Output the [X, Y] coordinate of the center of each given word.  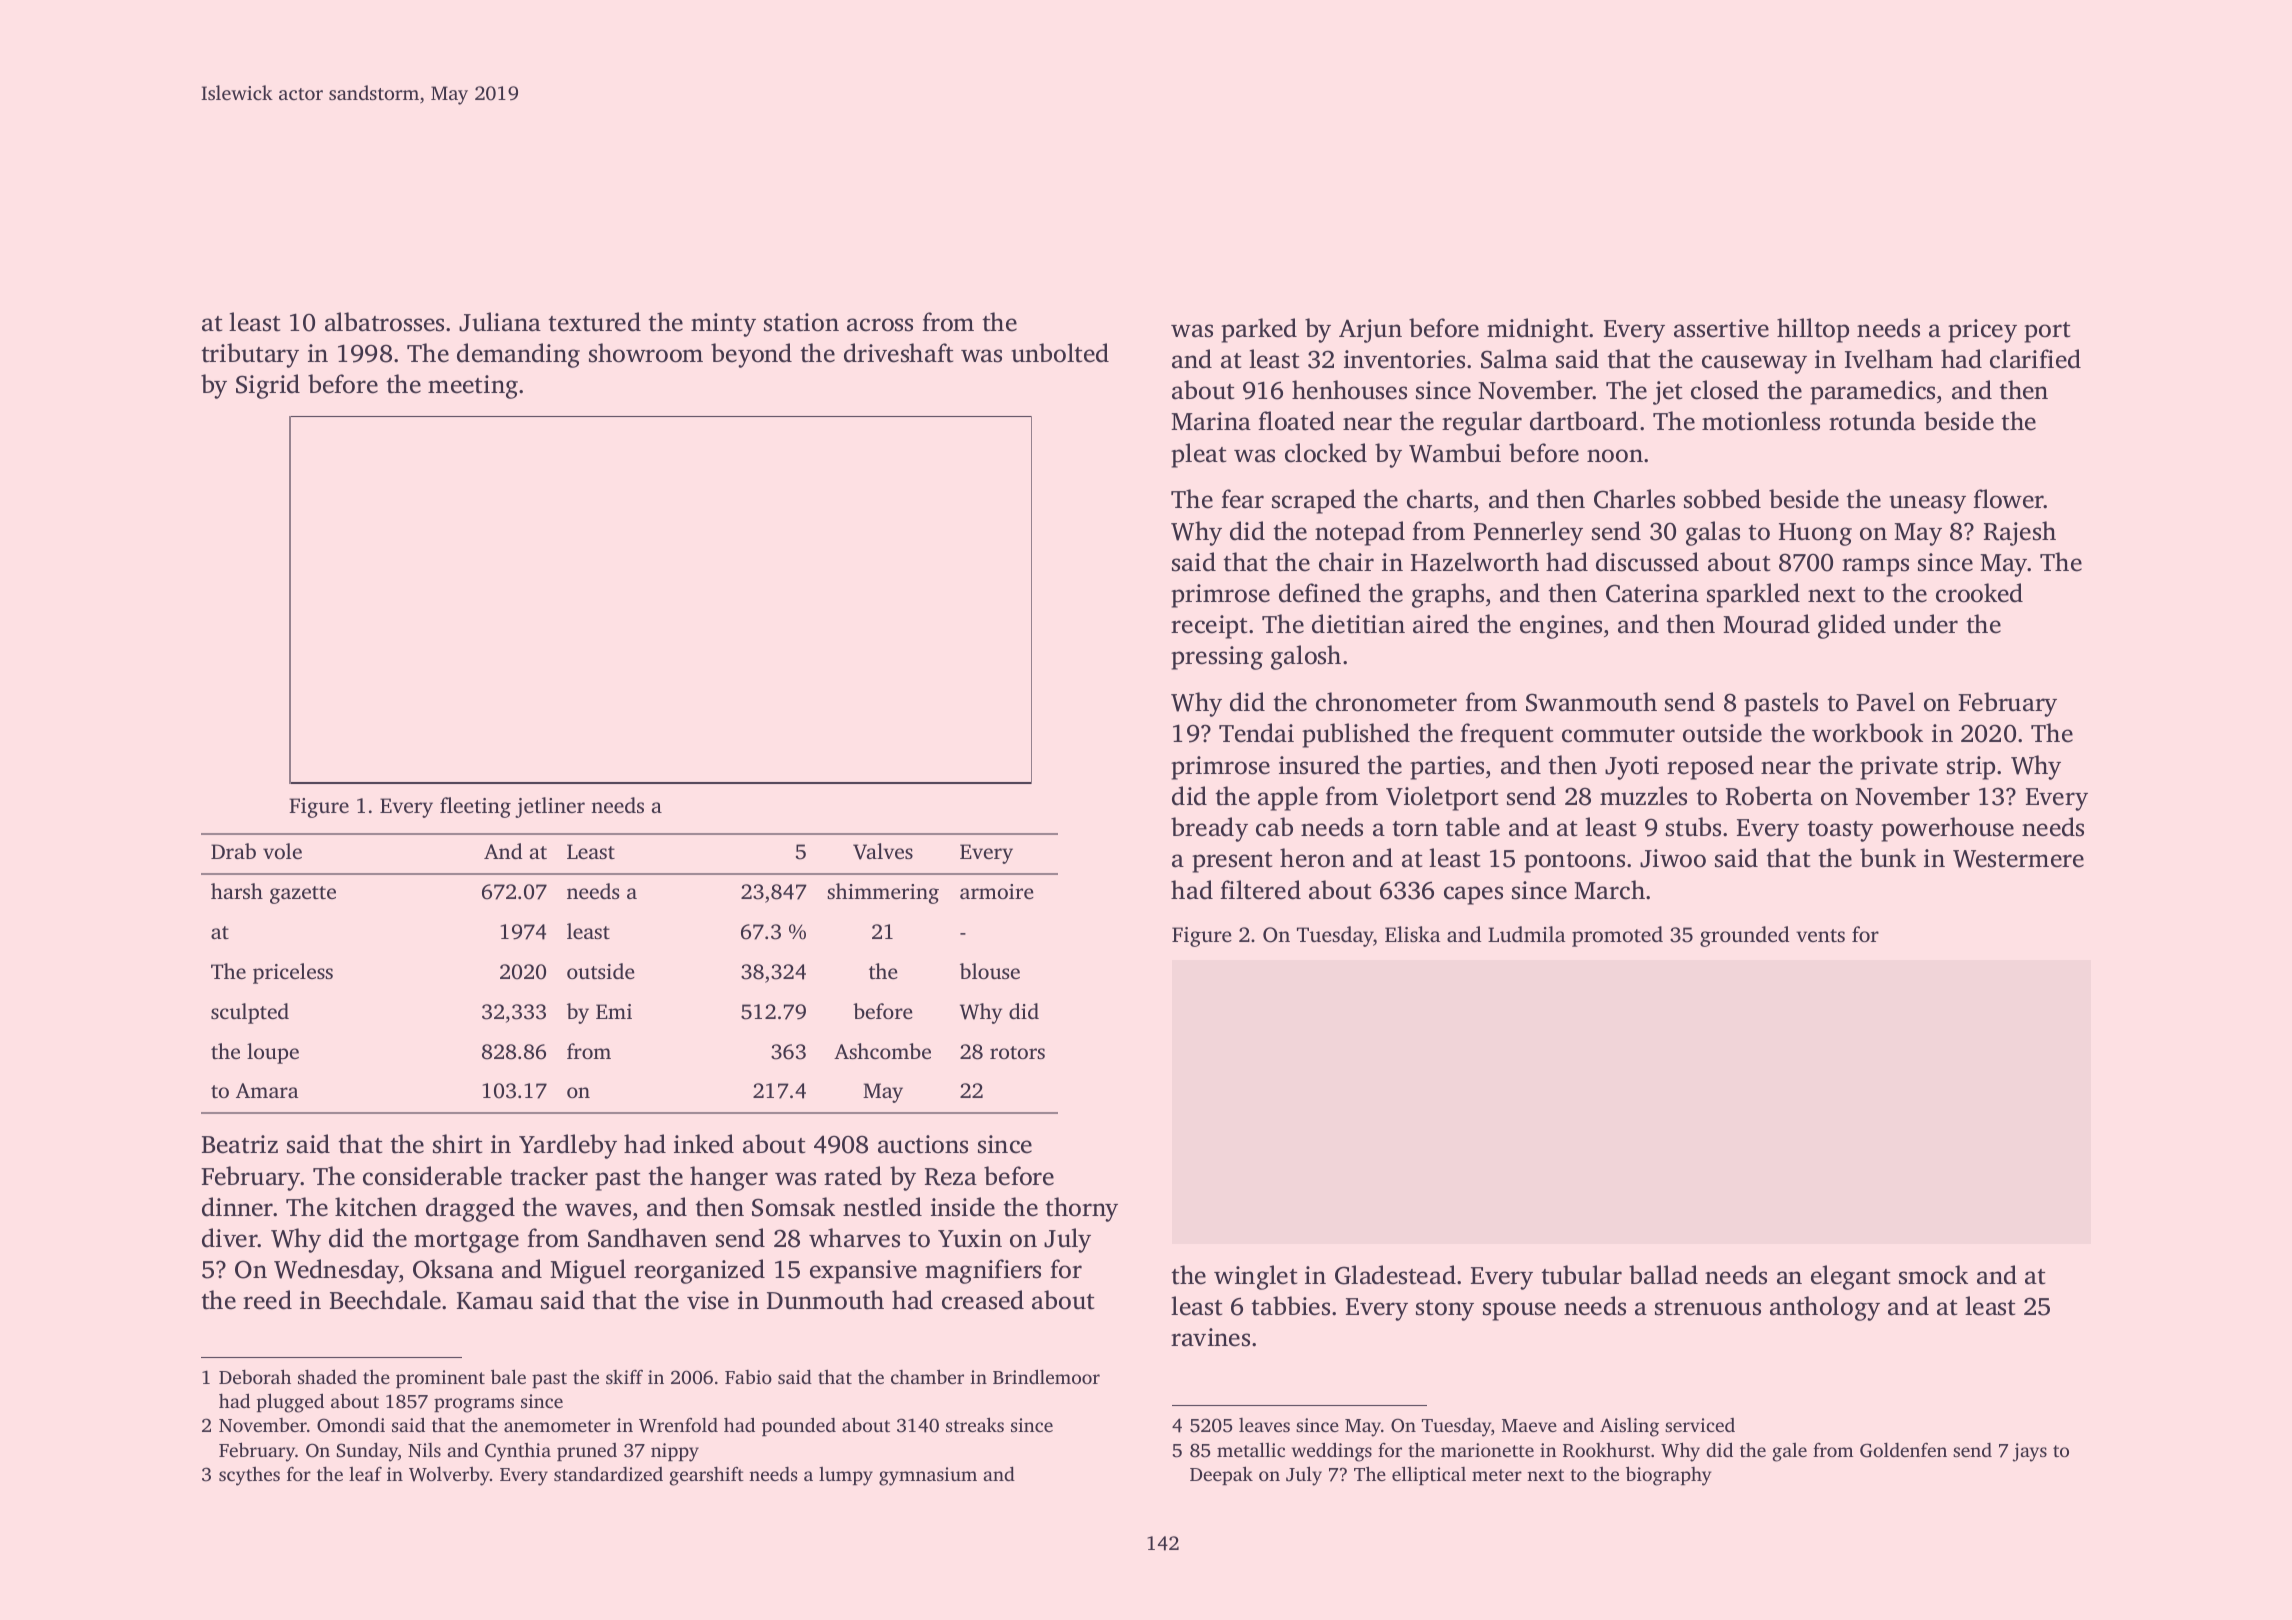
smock [1933, 1275]
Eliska [1413, 934]
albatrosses [384, 322]
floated [1296, 421]
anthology [1825, 1308]
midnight [1537, 330]
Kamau [495, 1301]
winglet [1255, 1277]
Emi [614, 1011]
